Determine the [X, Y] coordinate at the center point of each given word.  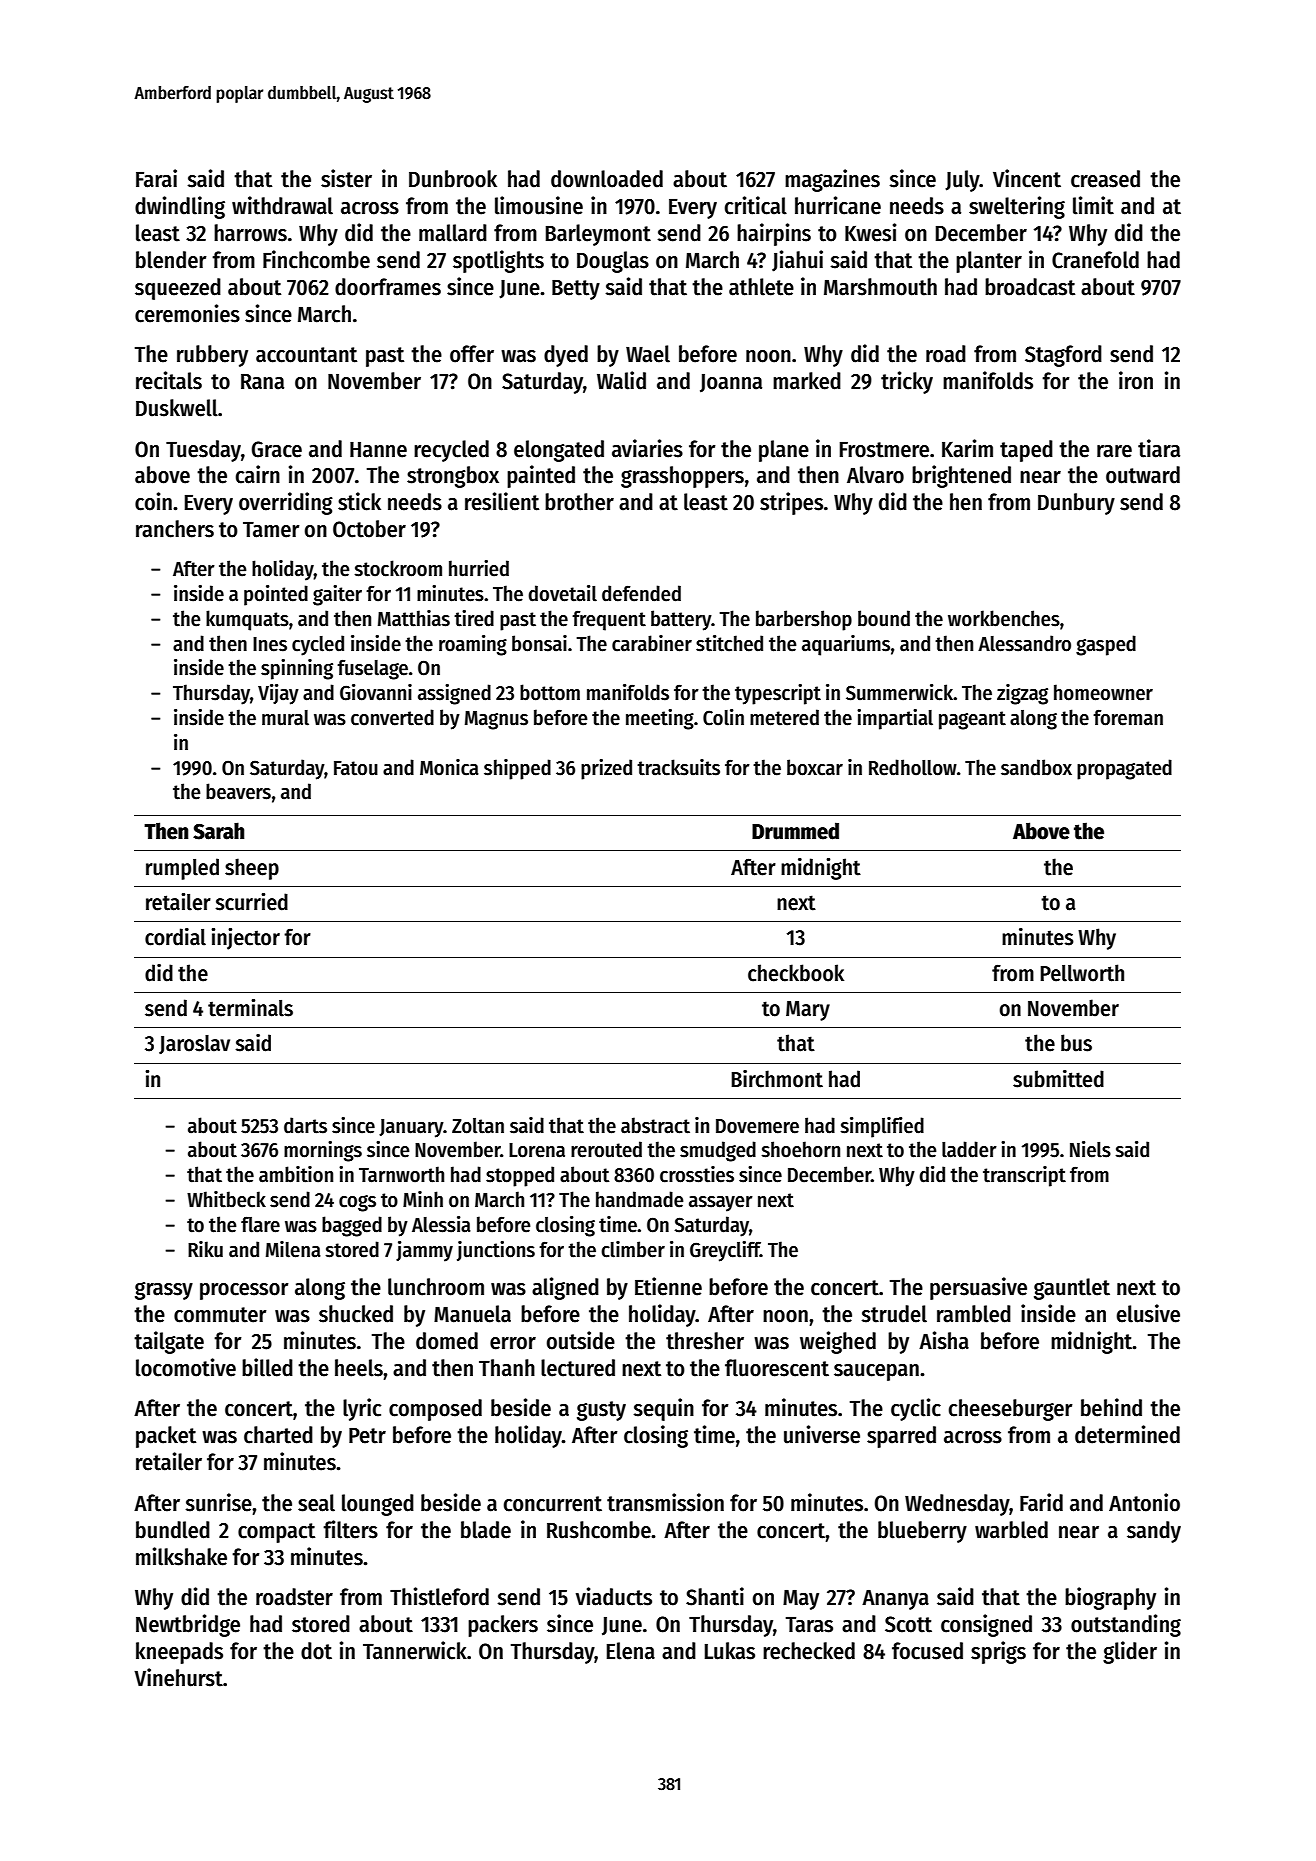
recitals [169, 380]
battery [681, 620]
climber [633, 1249]
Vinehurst [178, 1677]
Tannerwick [415, 1650]
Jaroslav [194, 1044]
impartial [895, 719]
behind [1111, 1407]
